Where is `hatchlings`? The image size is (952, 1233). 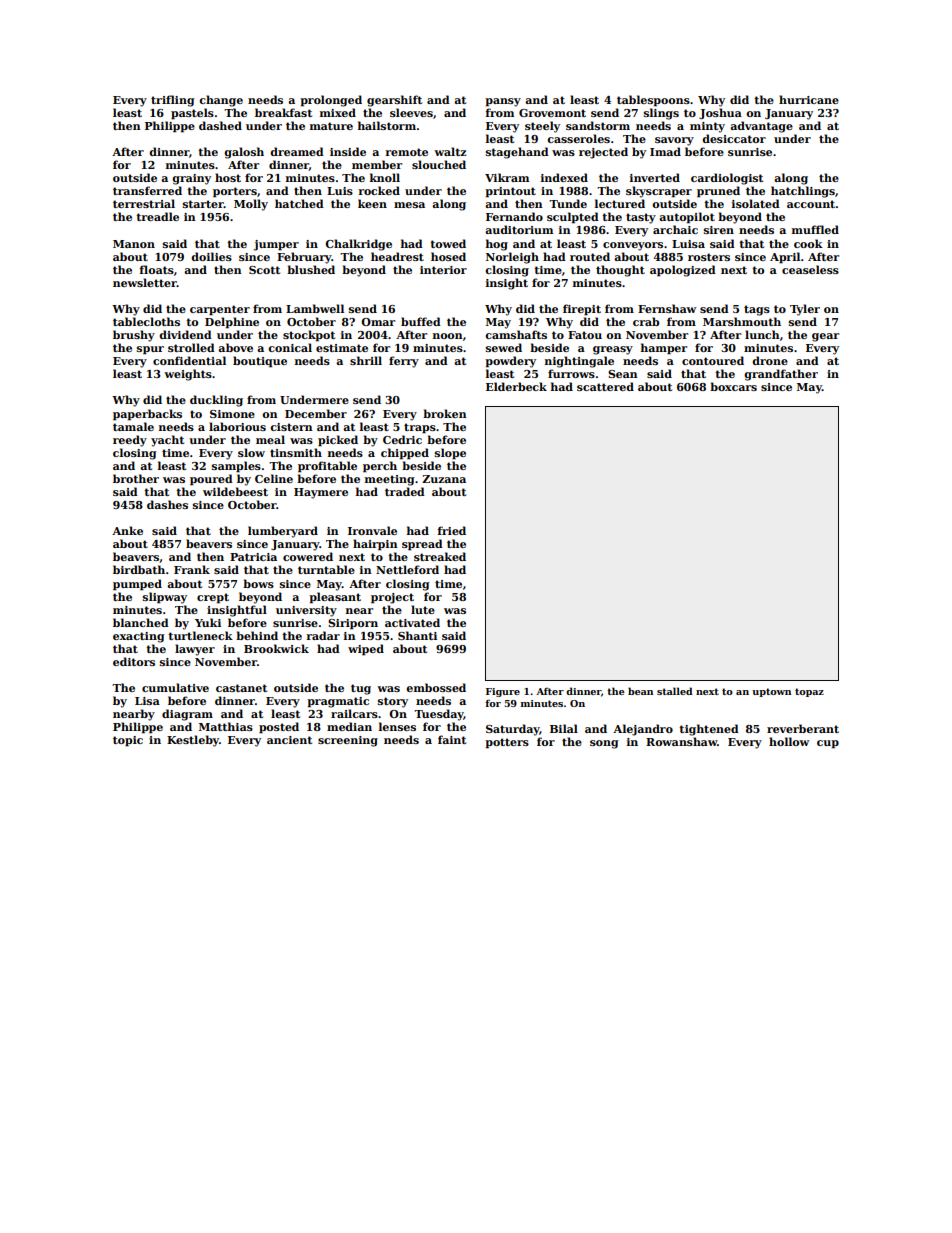 hatchlings is located at coordinates (803, 192).
